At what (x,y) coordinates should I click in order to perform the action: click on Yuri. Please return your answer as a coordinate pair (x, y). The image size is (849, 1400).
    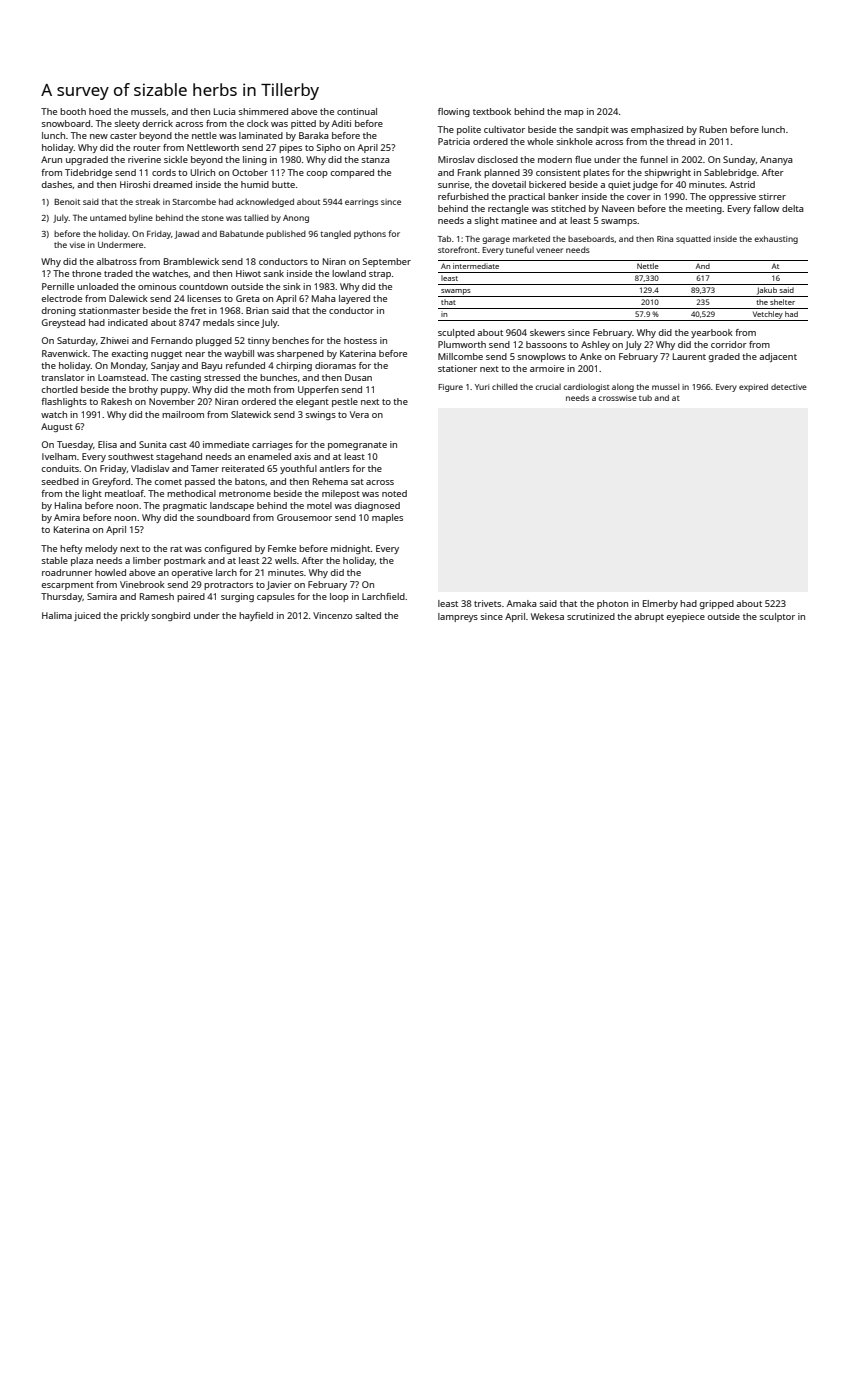
    Looking at the image, I should click on (482, 387).
